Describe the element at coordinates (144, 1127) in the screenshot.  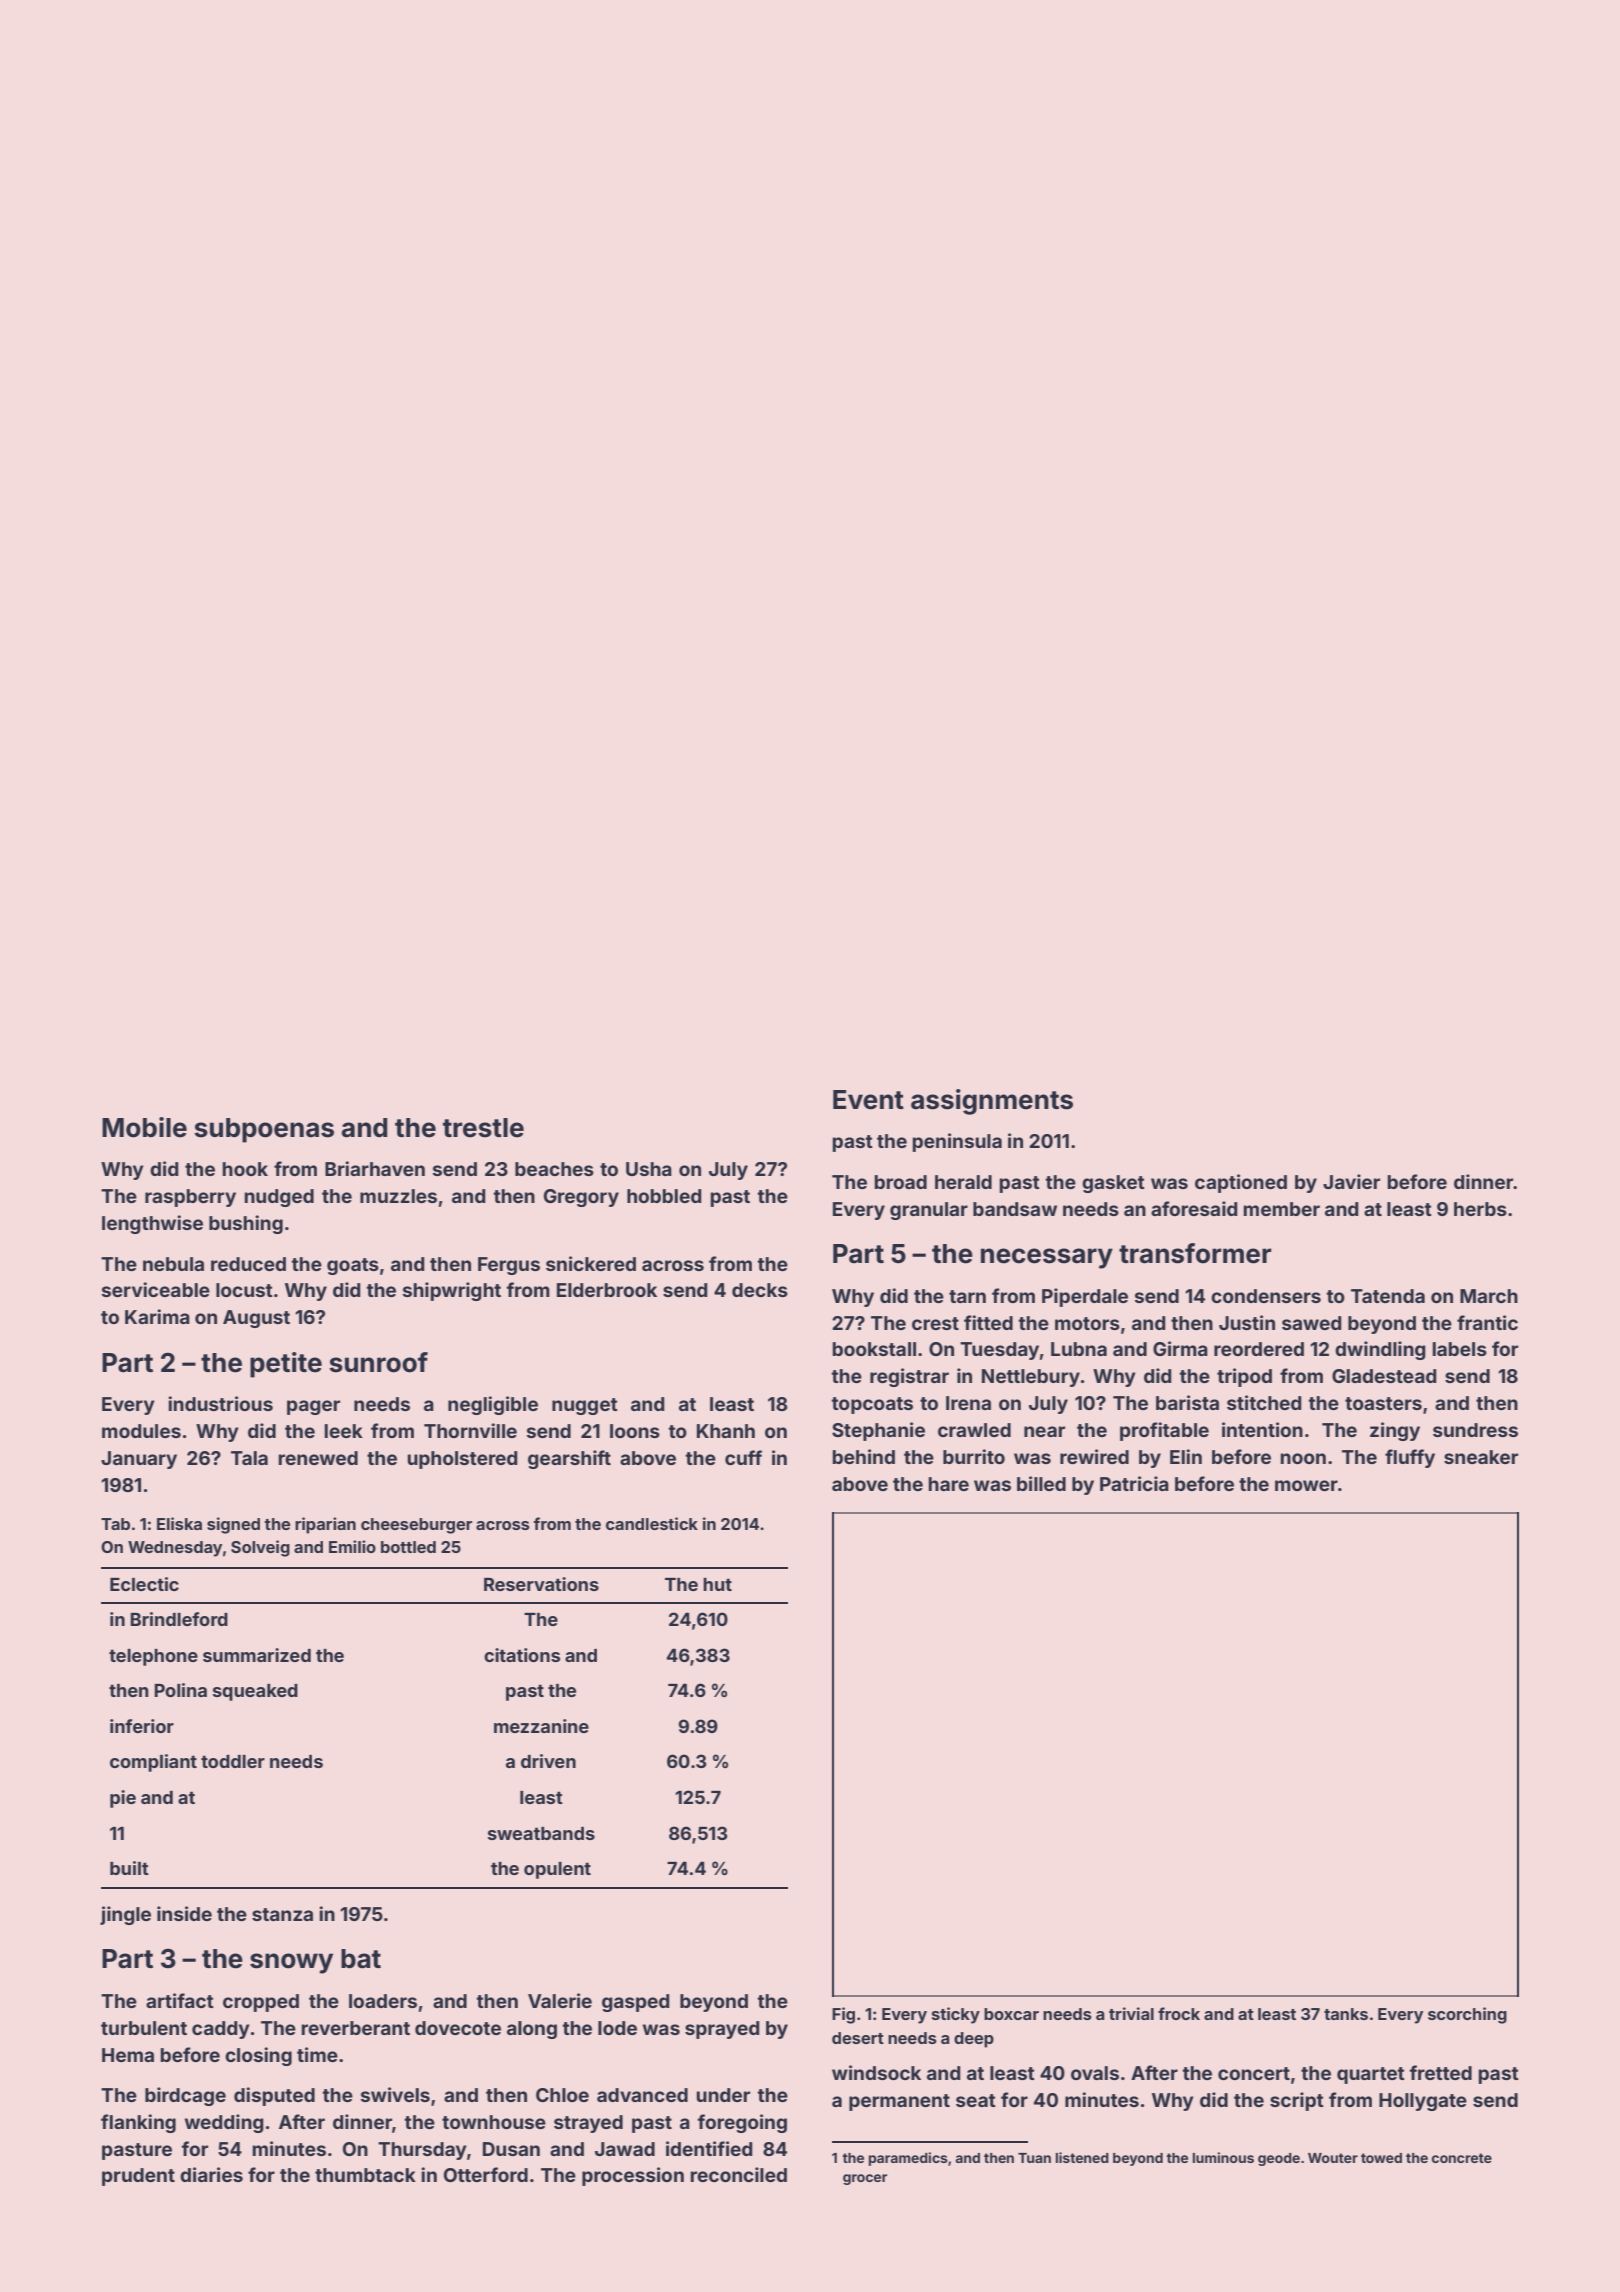
I see `Mobile` at that location.
